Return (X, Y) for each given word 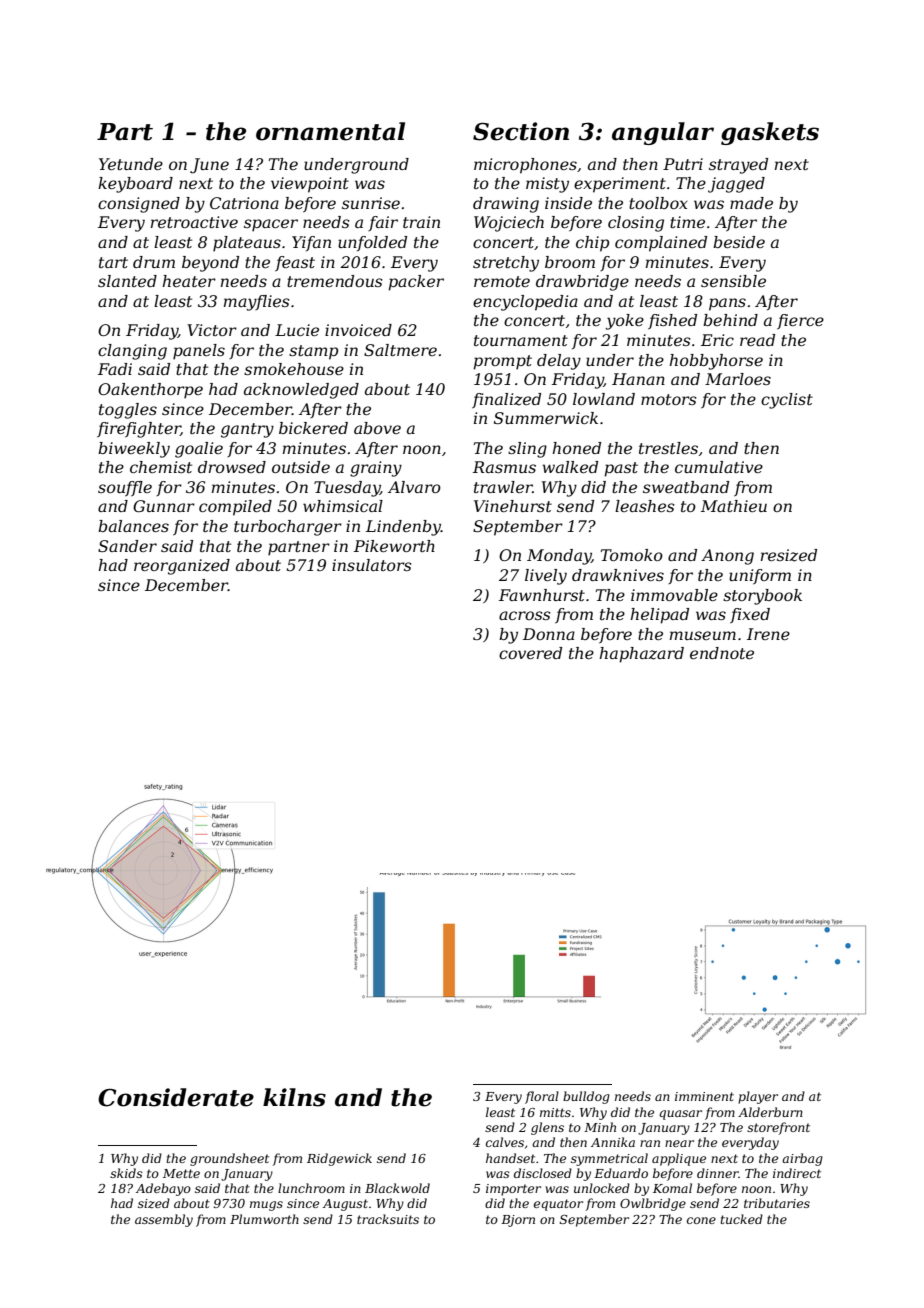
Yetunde (131, 164)
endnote (722, 653)
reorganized (182, 567)
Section (521, 131)
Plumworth (264, 1219)
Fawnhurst (542, 595)
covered (530, 653)
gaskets (770, 133)
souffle (125, 488)
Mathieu (734, 506)
